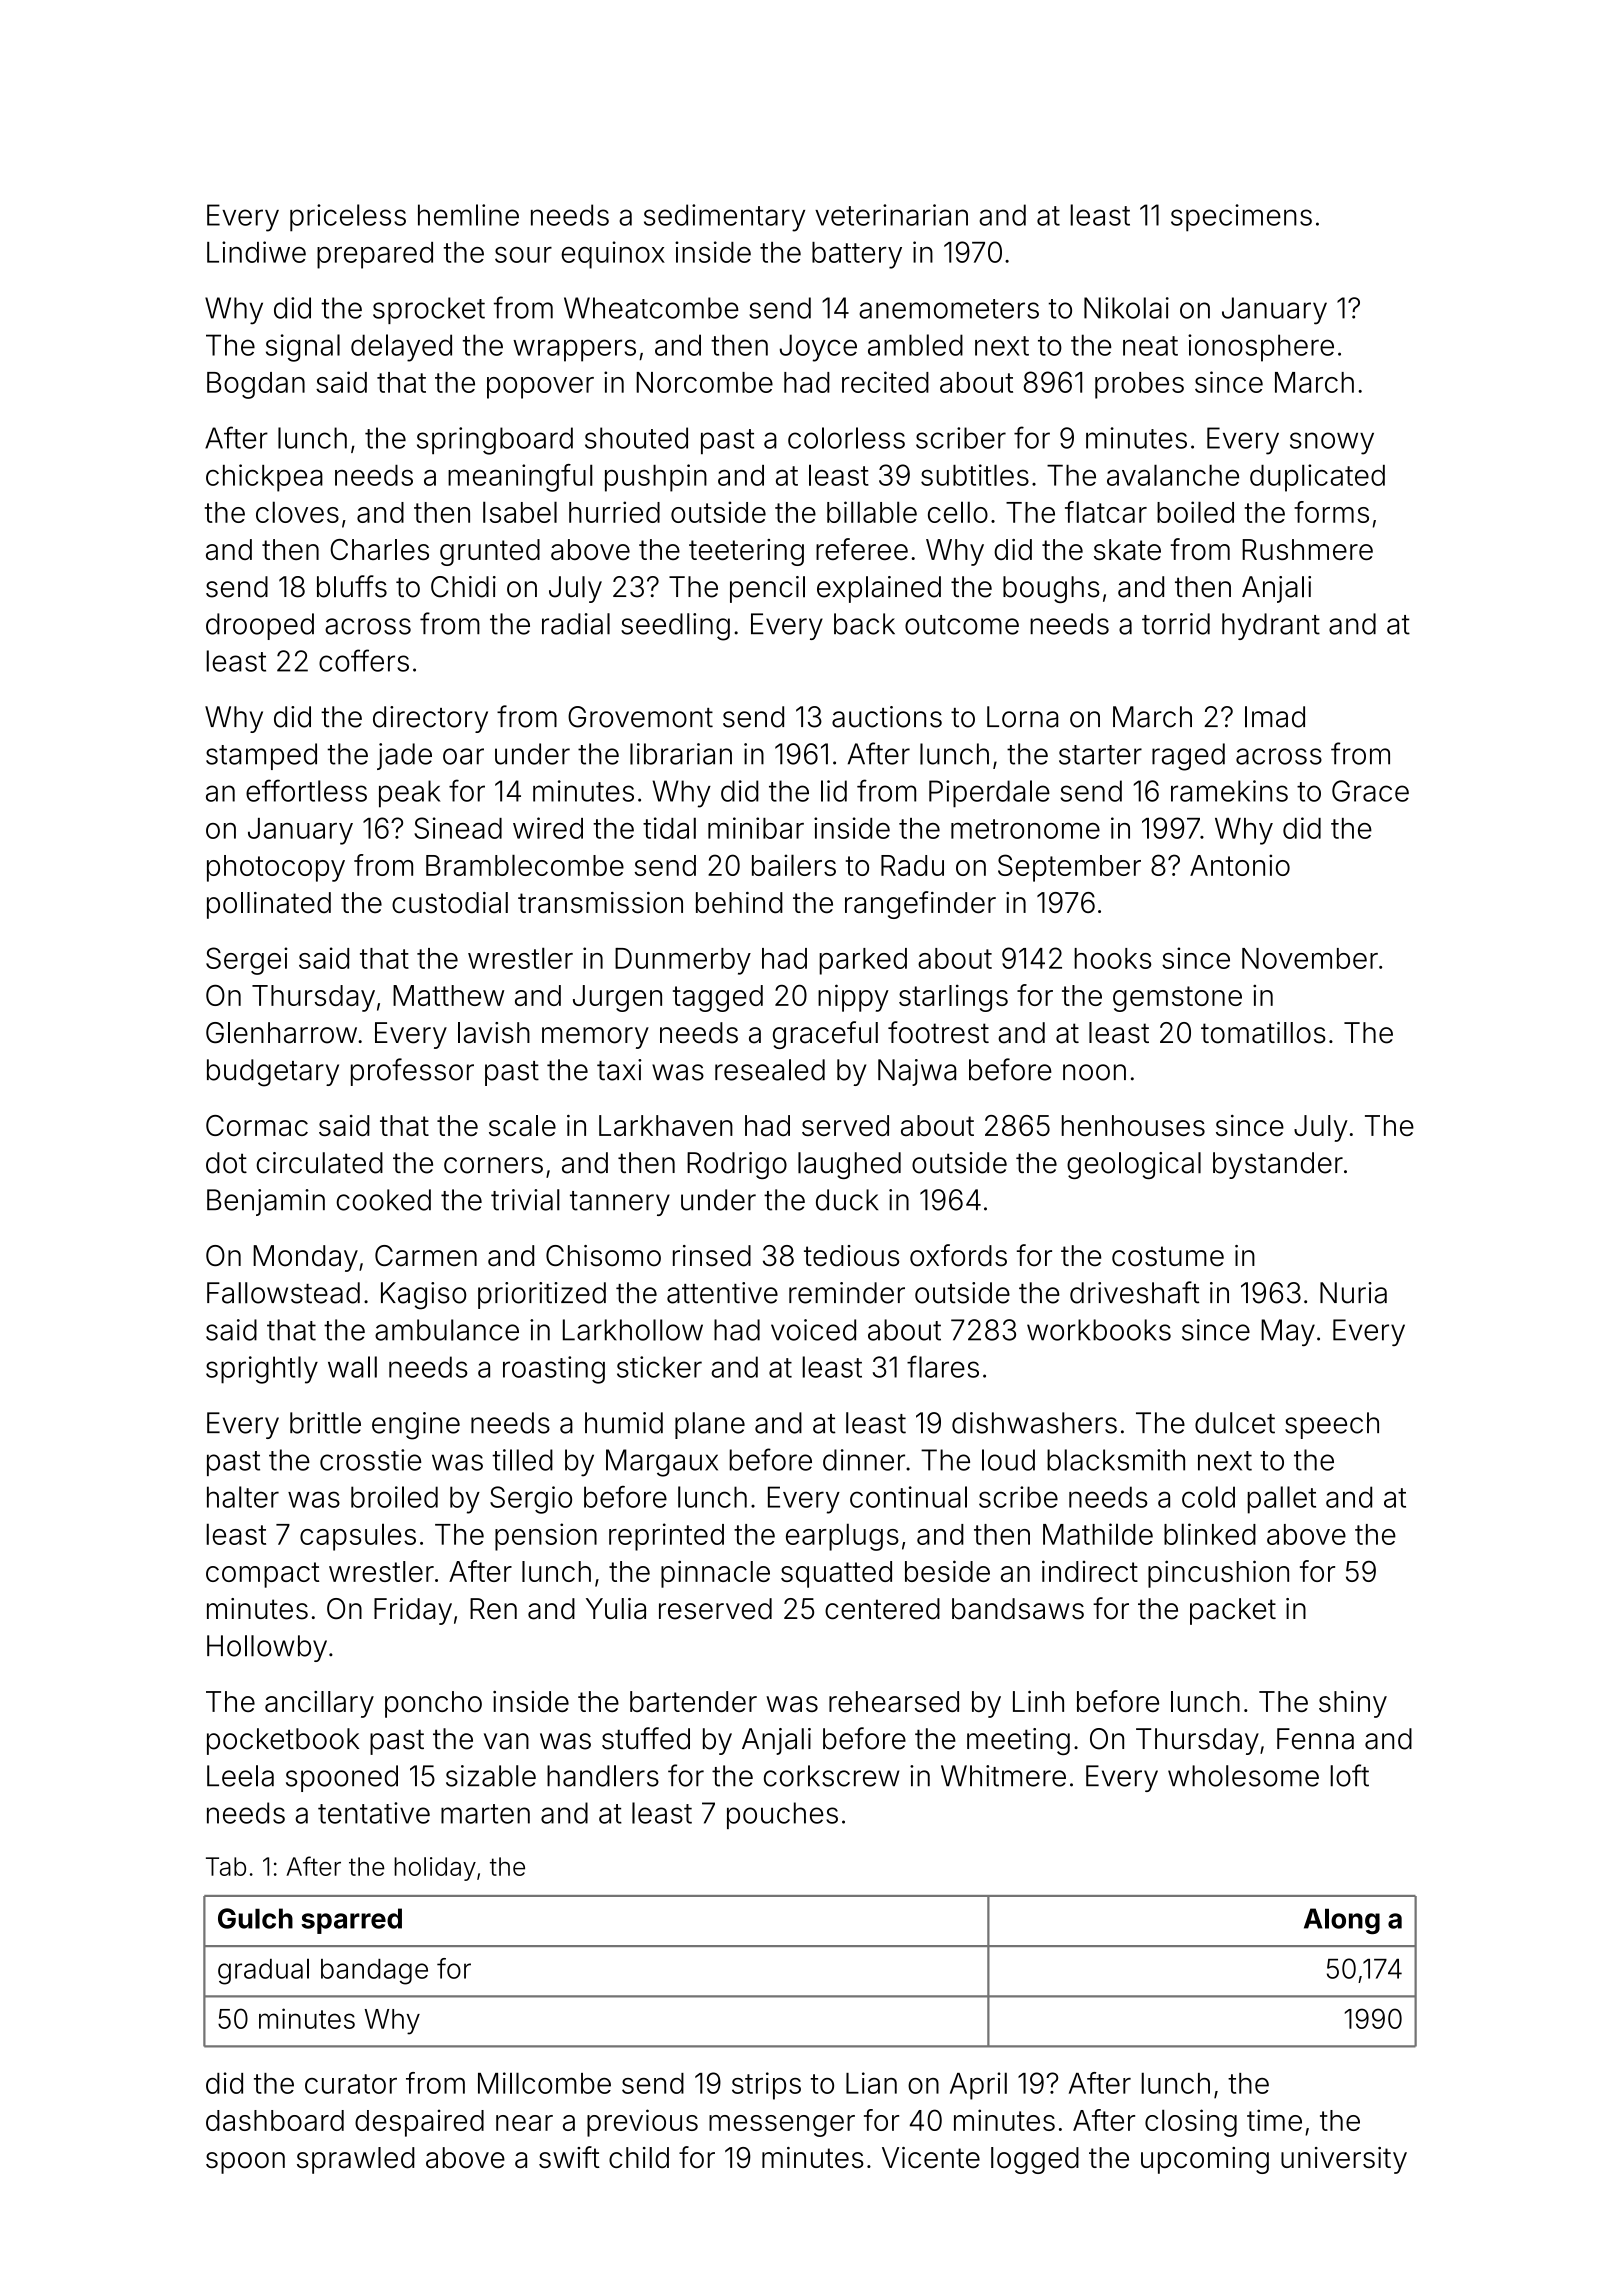 The width and height of the screenshot is (1620, 2292). Describe the element at coordinates (958, 1255) in the screenshot. I see `oxfords` at that location.
